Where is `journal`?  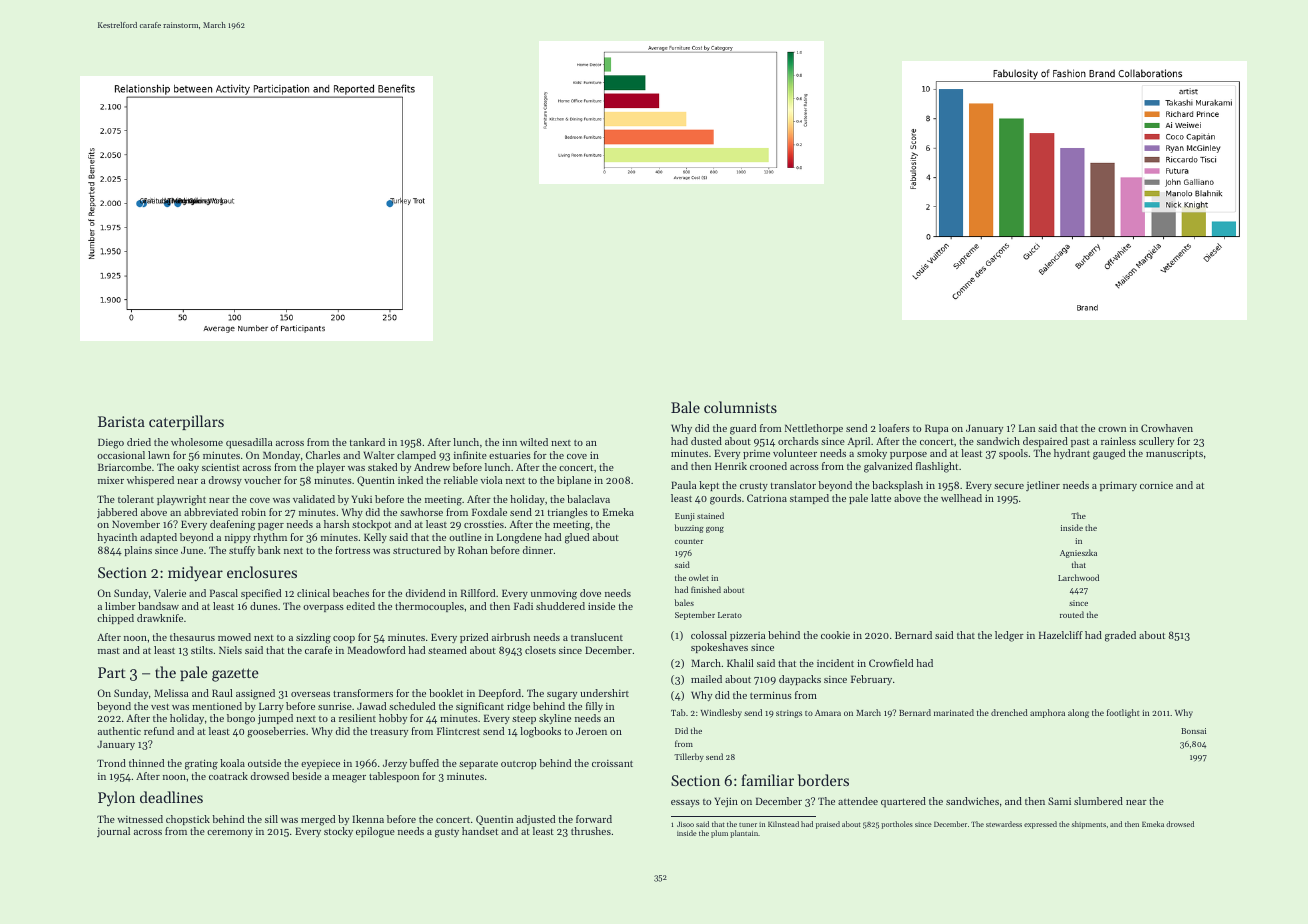
journal is located at coordinates (113, 832).
